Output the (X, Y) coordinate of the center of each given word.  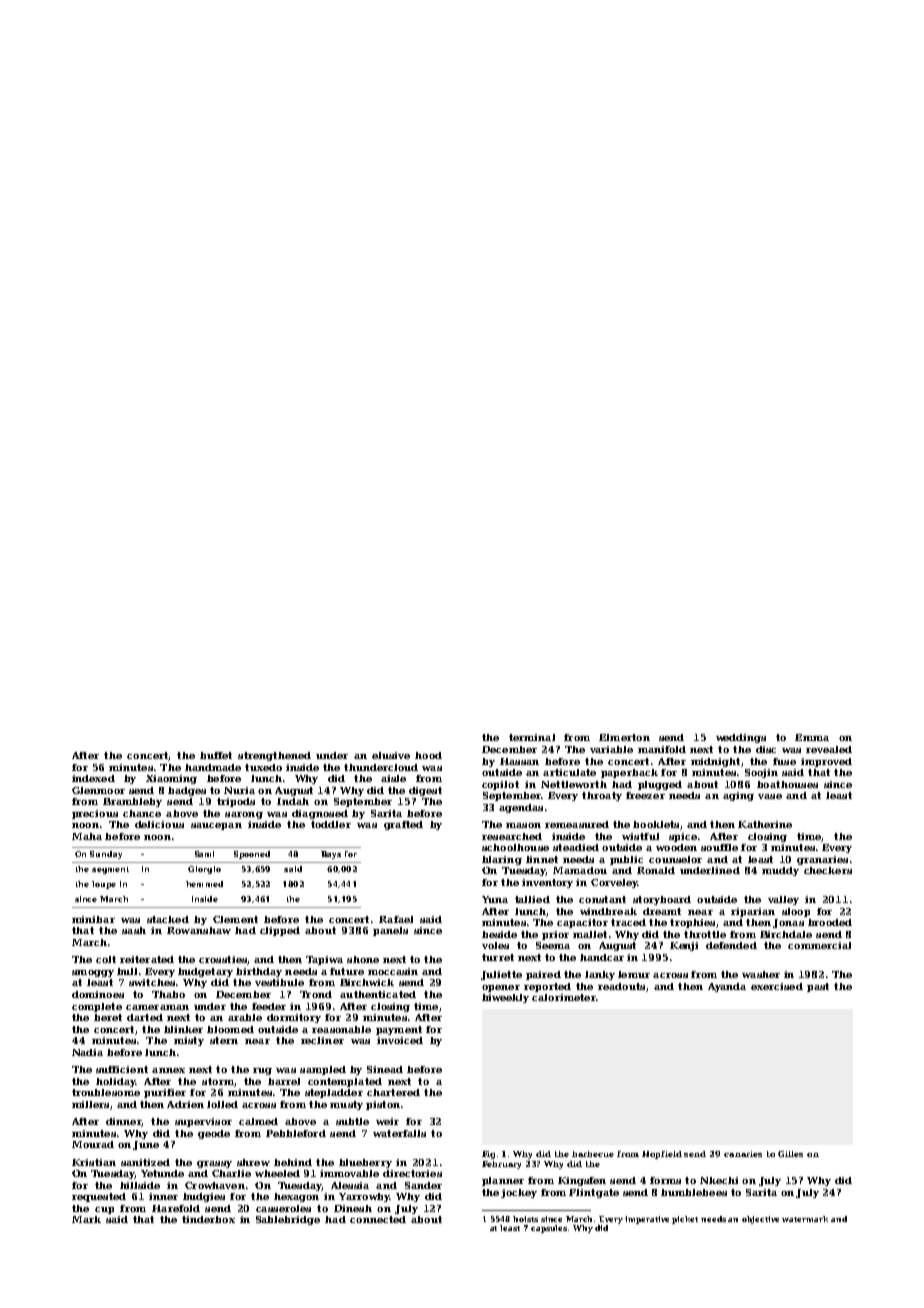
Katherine (765, 824)
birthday (259, 972)
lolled (222, 1104)
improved (826, 762)
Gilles (790, 1154)
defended (731, 945)
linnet (542, 859)
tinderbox (208, 1219)
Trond (316, 994)
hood (428, 755)
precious (95, 814)
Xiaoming (171, 779)
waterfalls (399, 1133)
